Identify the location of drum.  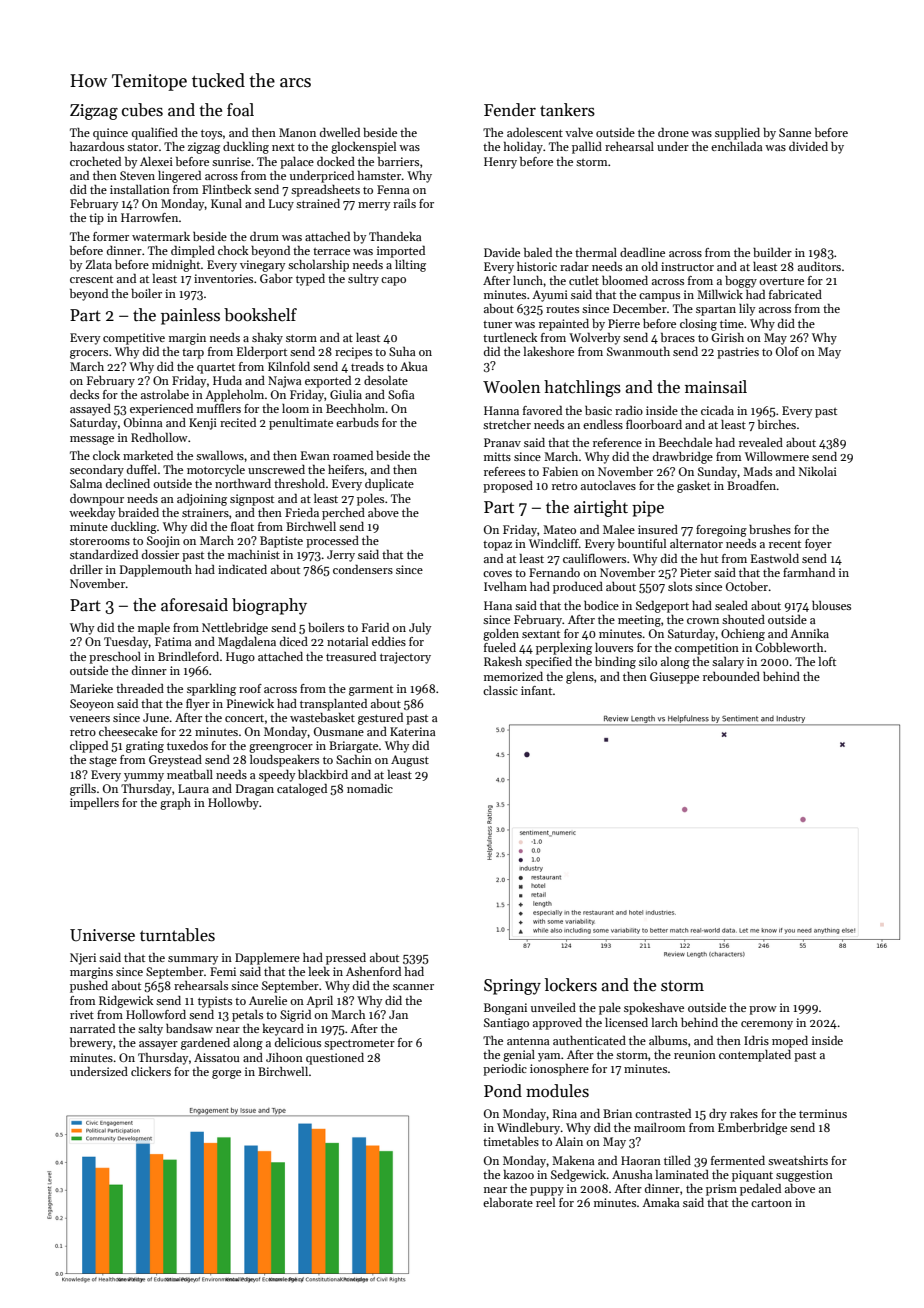
(264, 236).
